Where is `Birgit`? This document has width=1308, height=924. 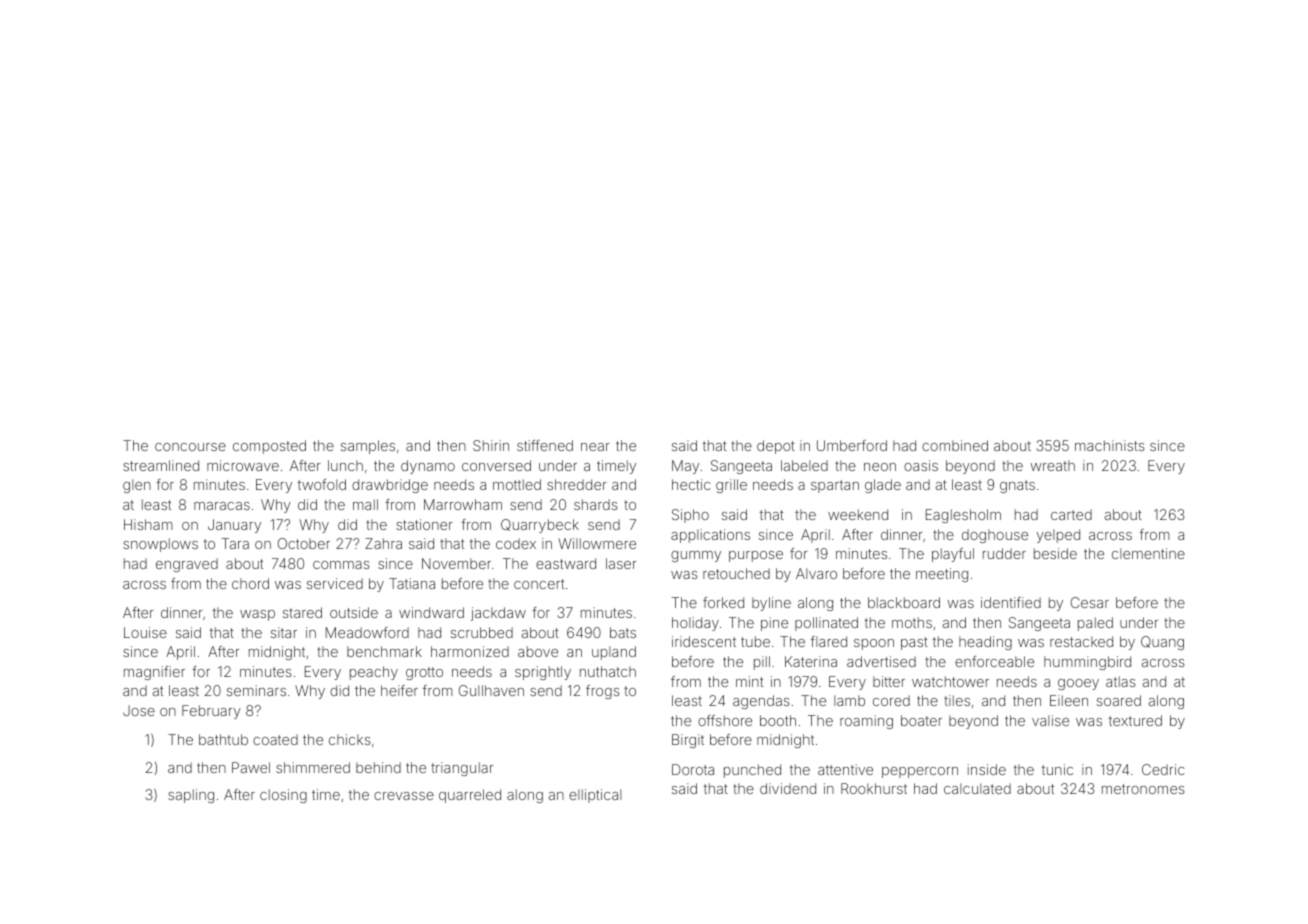 Birgit is located at coordinates (688, 741).
